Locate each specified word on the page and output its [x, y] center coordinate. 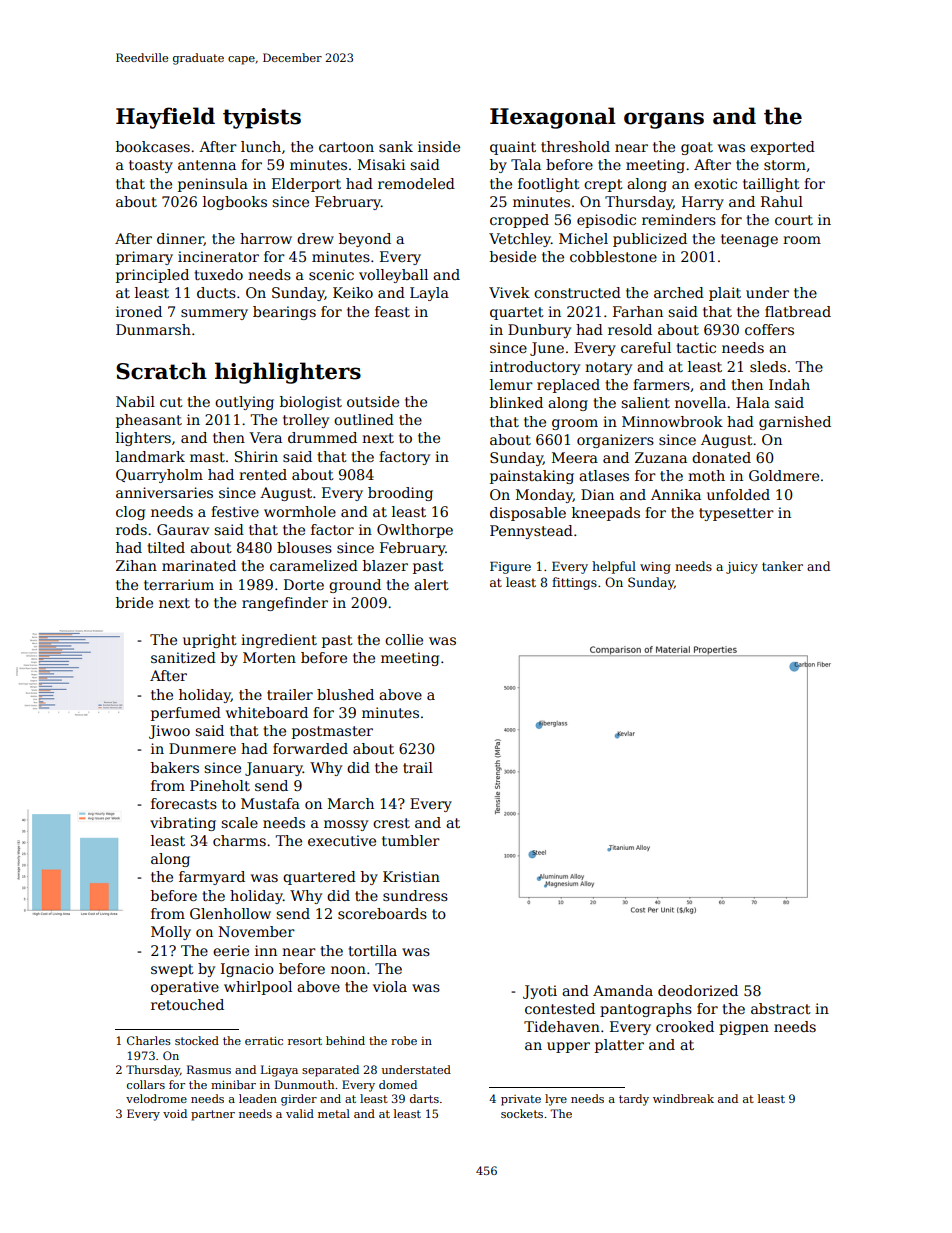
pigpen [744, 1028]
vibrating [183, 824]
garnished [795, 423]
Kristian [411, 876]
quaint [513, 148]
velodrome [156, 1098]
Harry [703, 203]
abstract [781, 1008]
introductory [535, 368]
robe [404, 1040]
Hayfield [165, 118]
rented [263, 474]
